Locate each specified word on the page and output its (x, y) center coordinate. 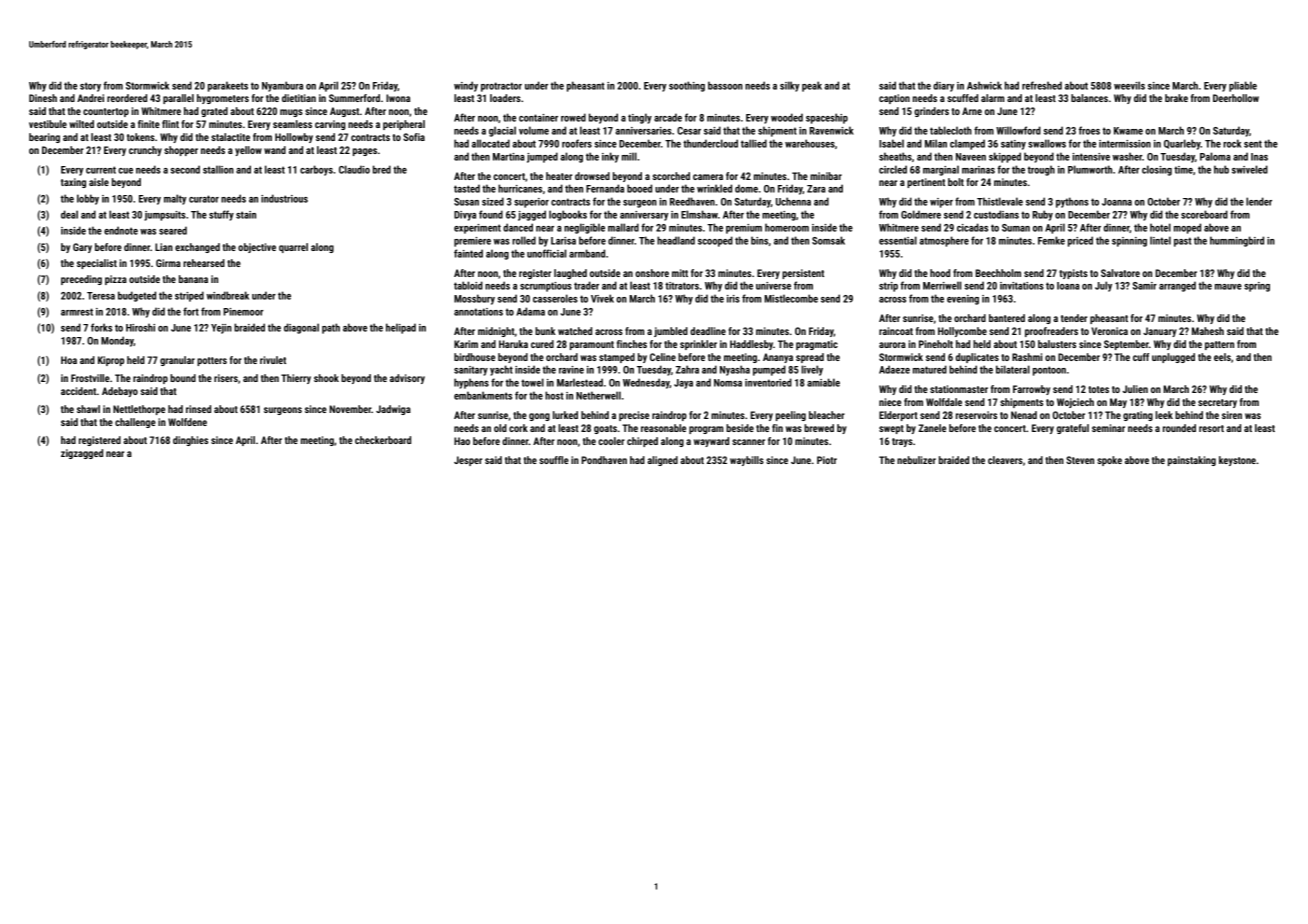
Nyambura (282, 86)
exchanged (197, 248)
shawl (88, 409)
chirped (642, 442)
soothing (687, 86)
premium (744, 229)
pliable (1243, 86)
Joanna (1117, 202)
